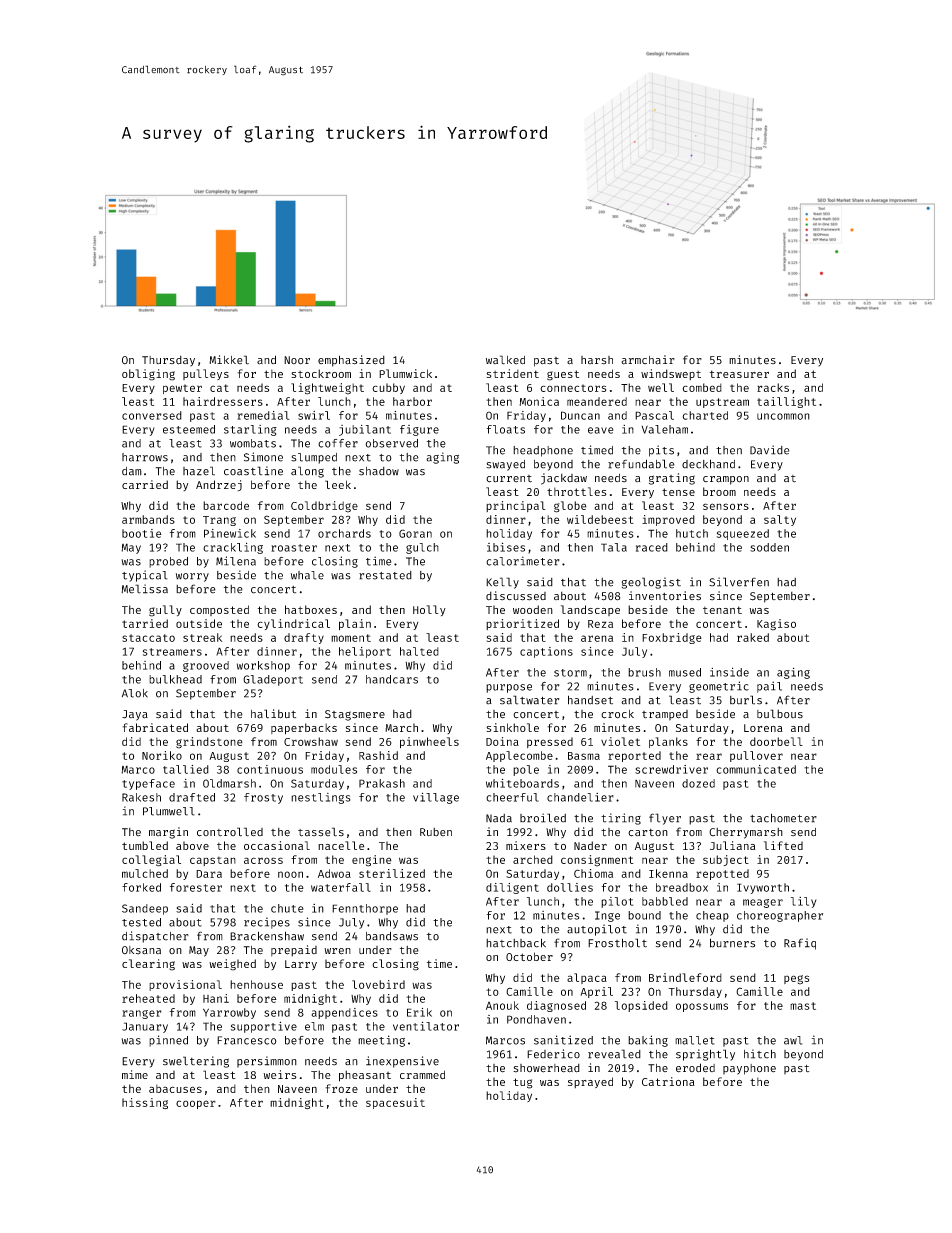 This screenshot has height=1233, width=952. What do you see at coordinates (301, 965) in the screenshot?
I see `Larry` at bounding box center [301, 965].
